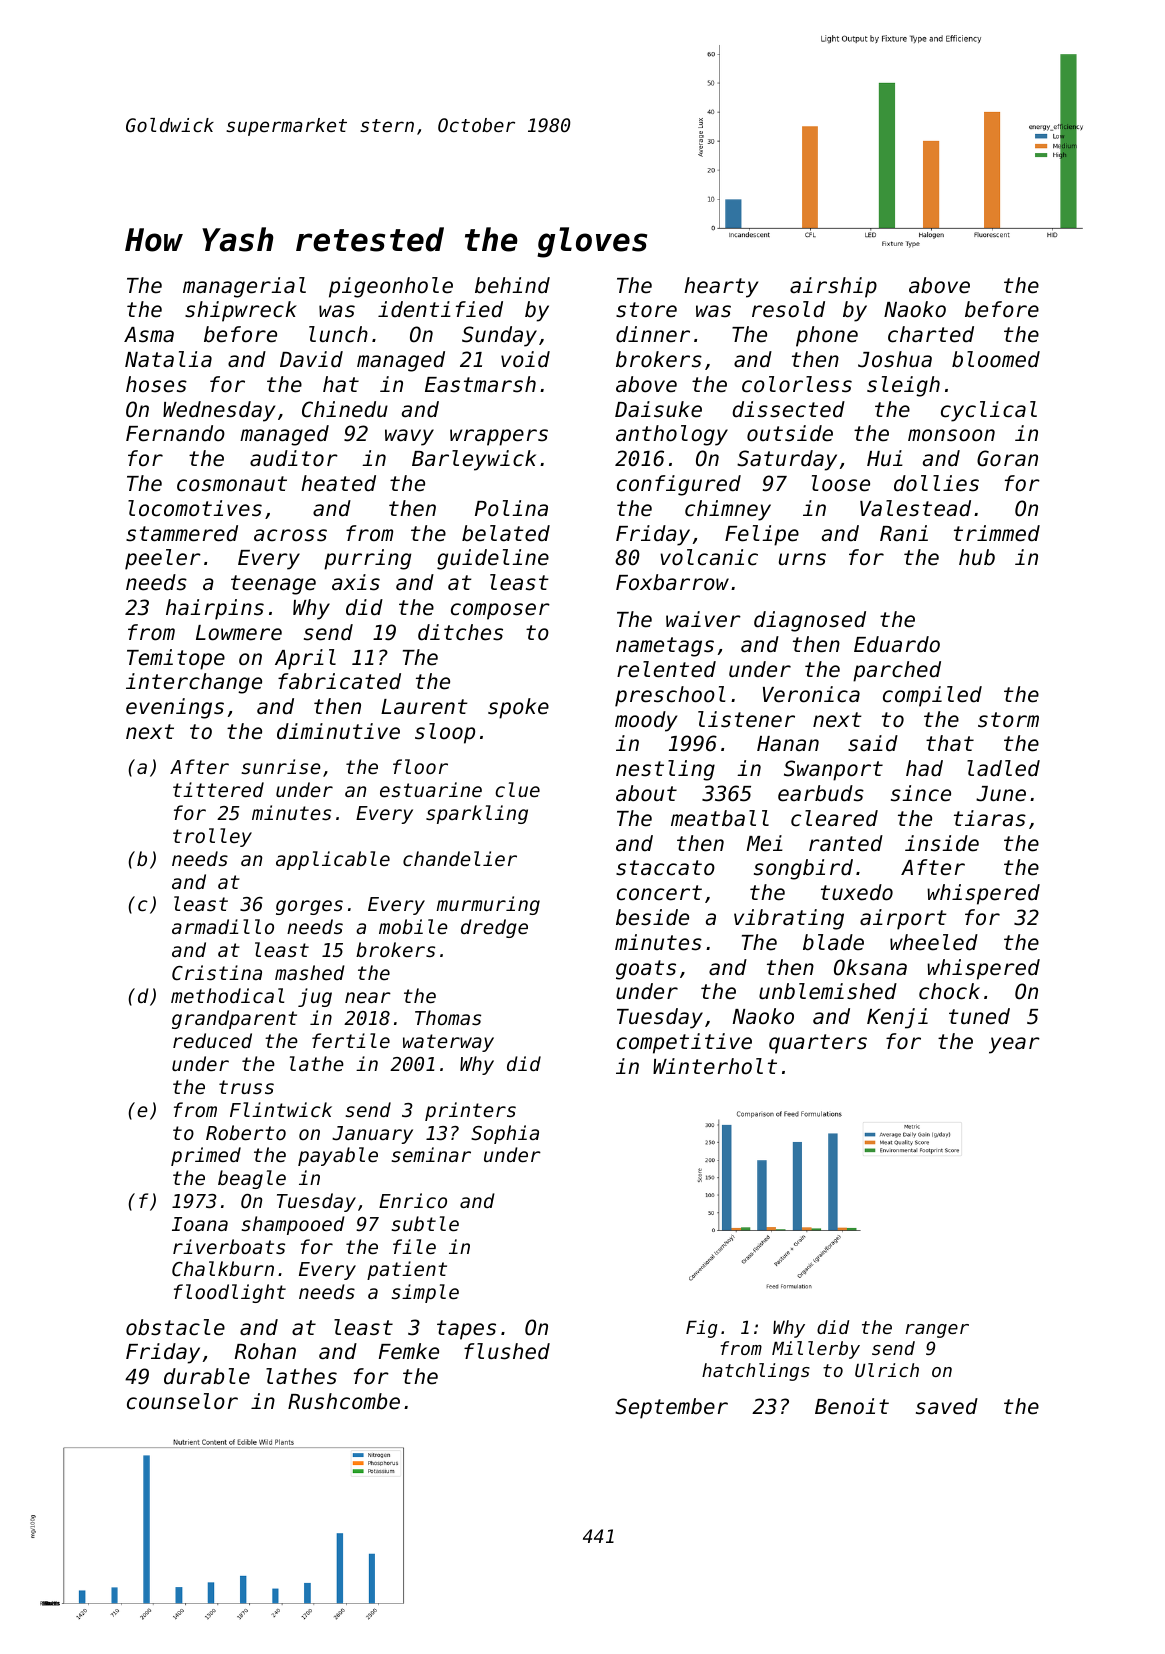  Describe the element at coordinates (942, 843) in the document. I see `inside` at that location.
